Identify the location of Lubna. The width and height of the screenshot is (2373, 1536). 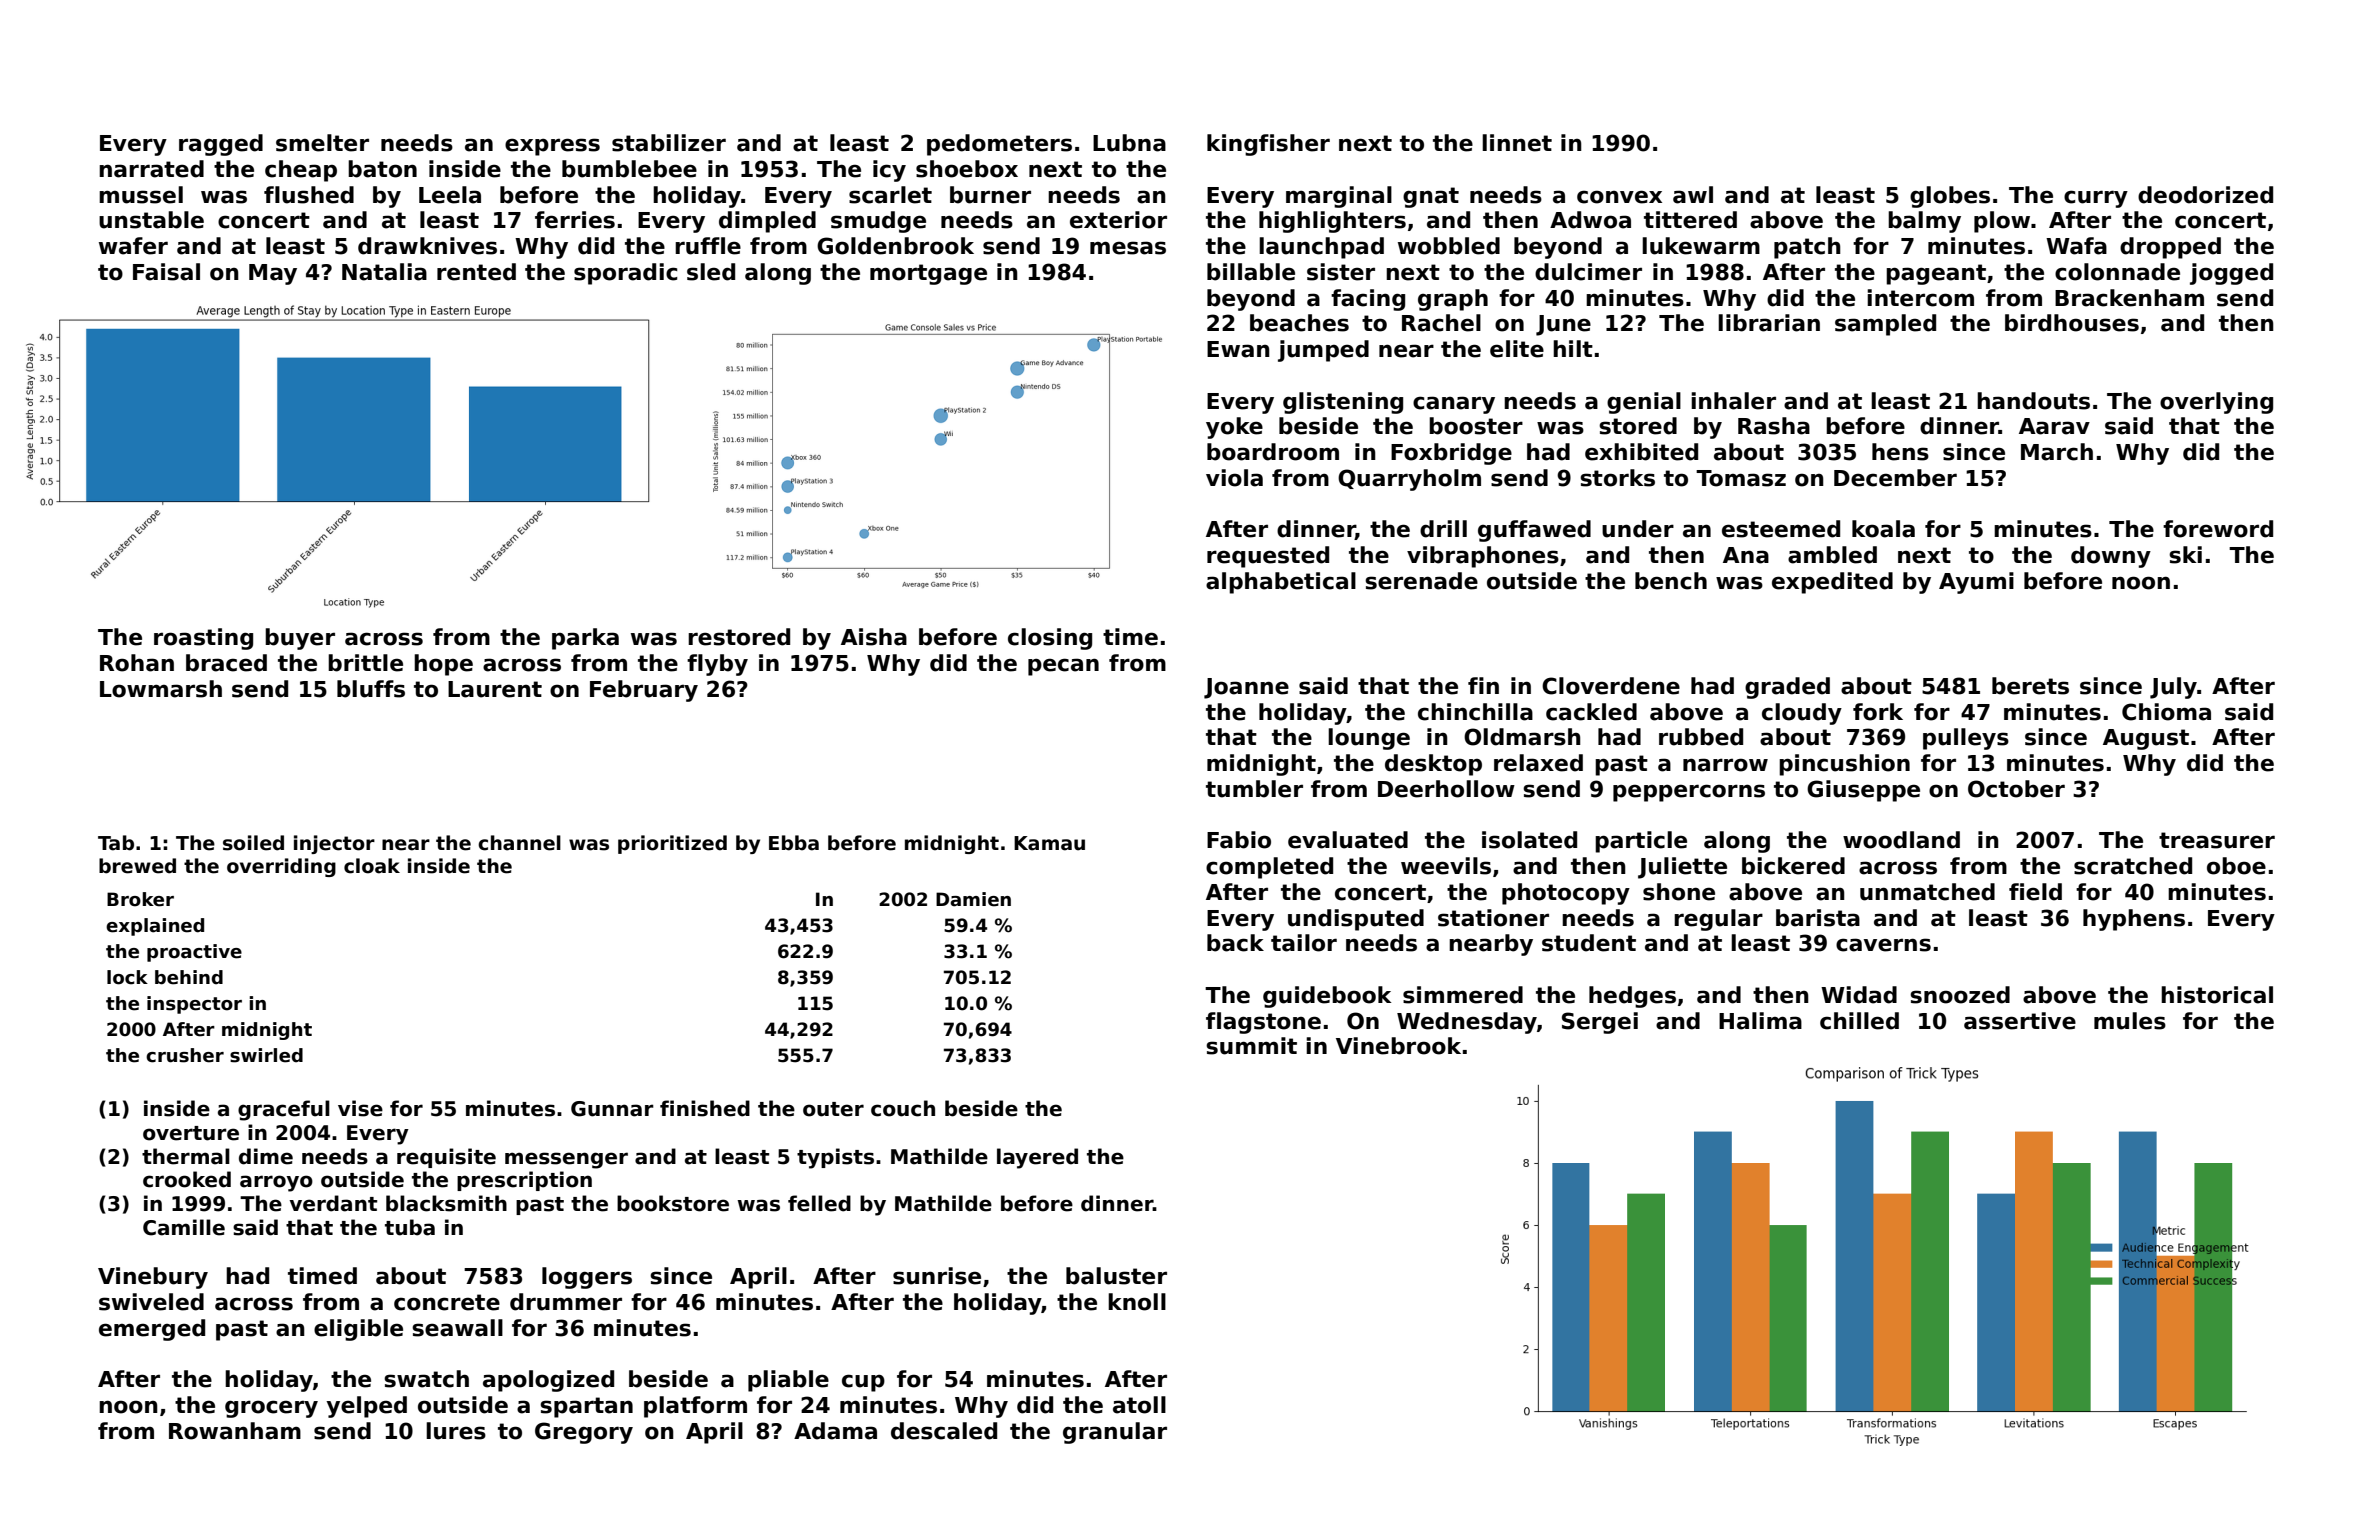
(1129, 143).
